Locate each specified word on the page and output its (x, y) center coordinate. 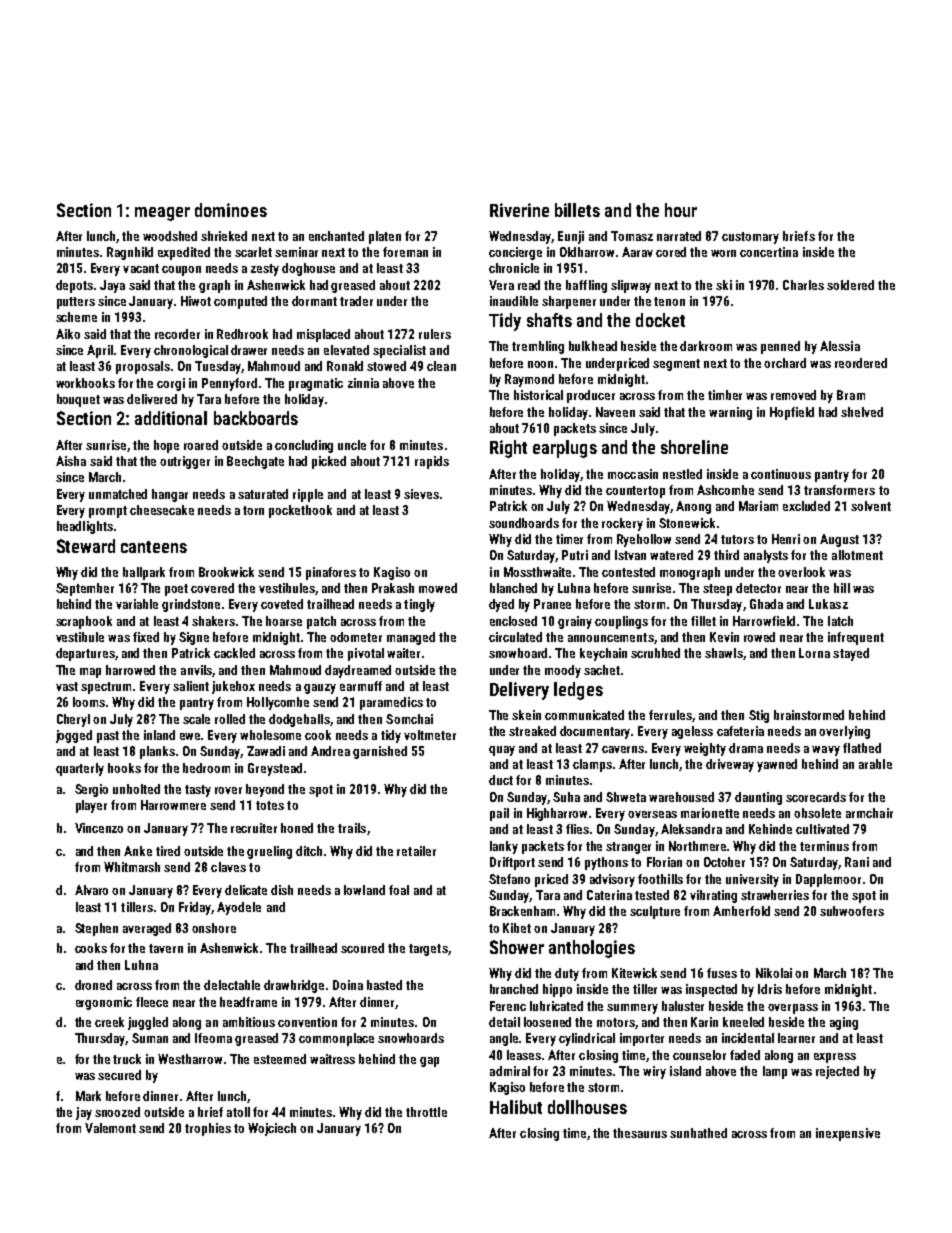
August (839, 540)
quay (502, 751)
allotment (857, 555)
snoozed (117, 1112)
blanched (513, 588)
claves (228, 867)
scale (196, 719)
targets (428, 950)
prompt (108, 512)
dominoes (231, 210)
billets (577, 210)
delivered (152, 399)
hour (681, 210)
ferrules (670, 715)
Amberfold (741, 911)
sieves (421, 494)
